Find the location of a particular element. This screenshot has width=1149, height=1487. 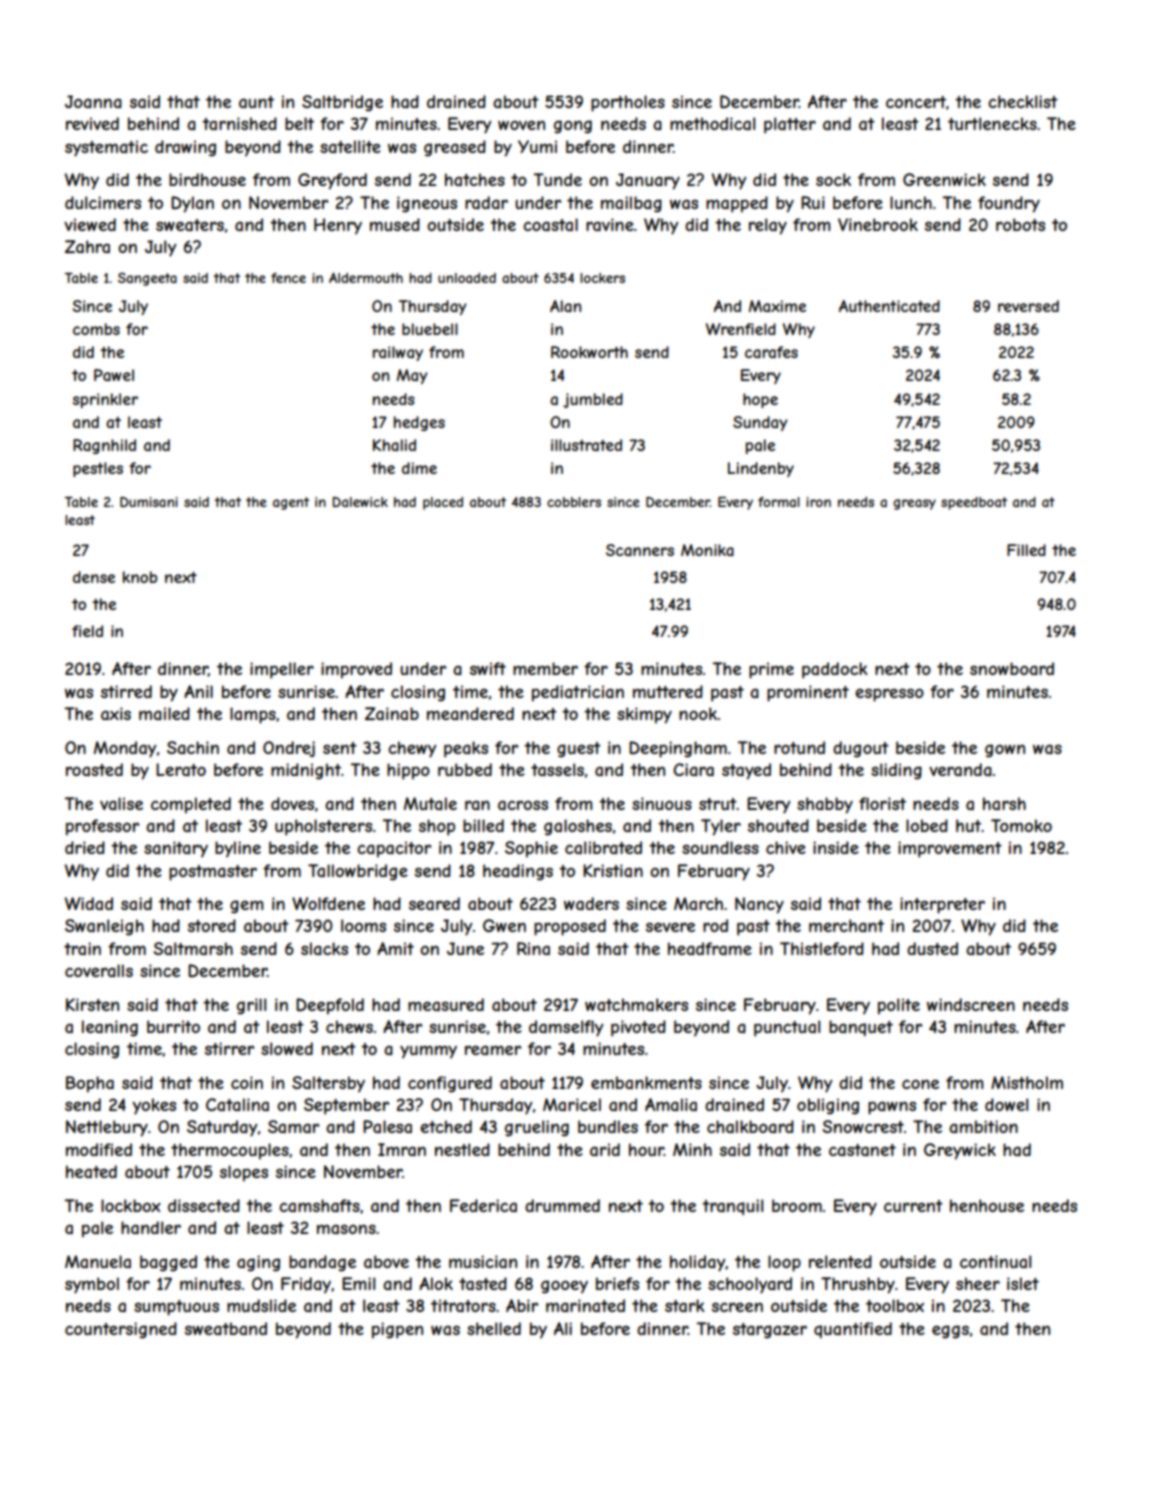

Federica is located at coordinates (483, 1205).
